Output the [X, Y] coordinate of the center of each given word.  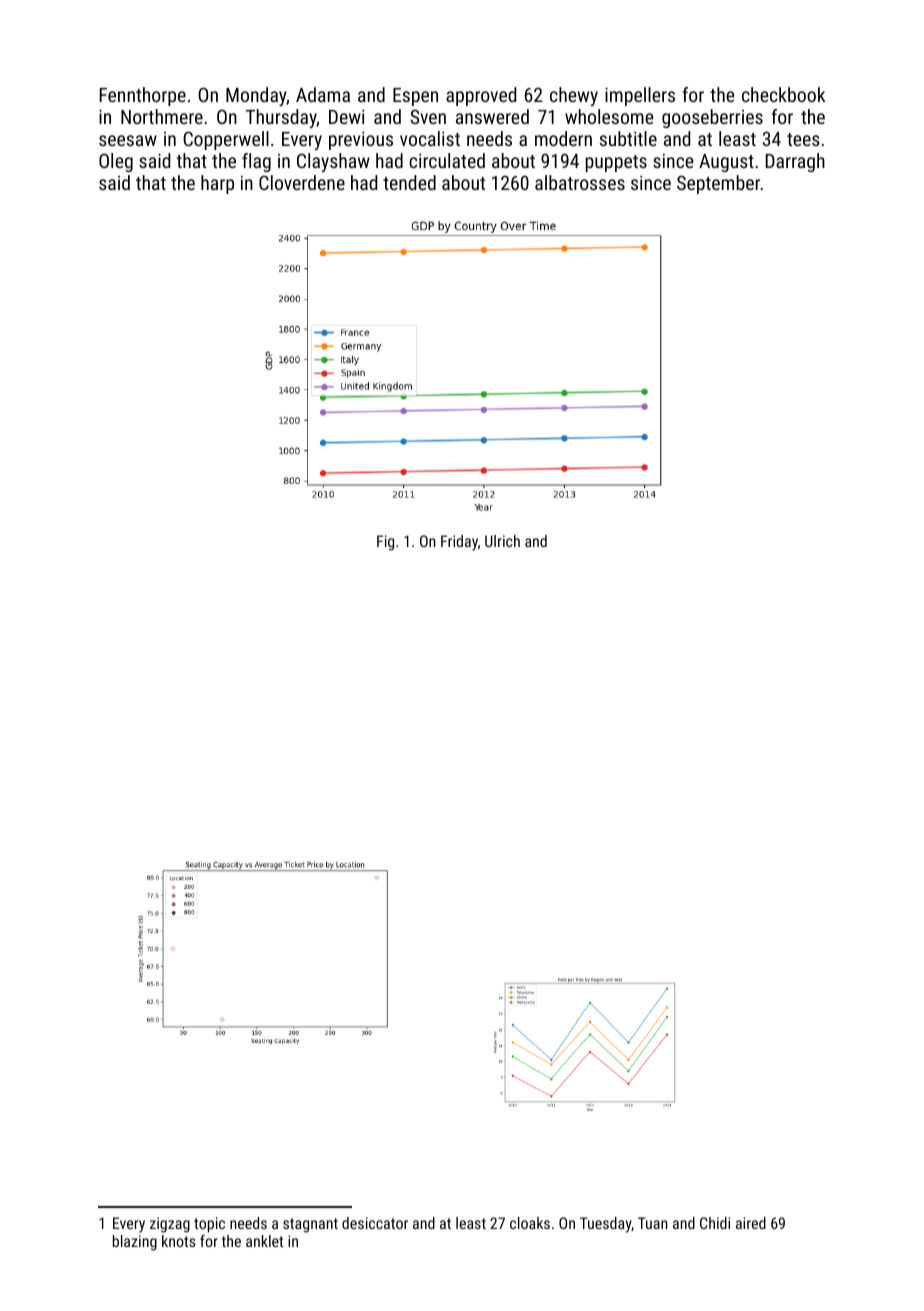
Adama [323, 94]
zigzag [170, 1225]
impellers [640, 96]
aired [751, 1223]
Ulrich [502, 541]
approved [481, 96]
